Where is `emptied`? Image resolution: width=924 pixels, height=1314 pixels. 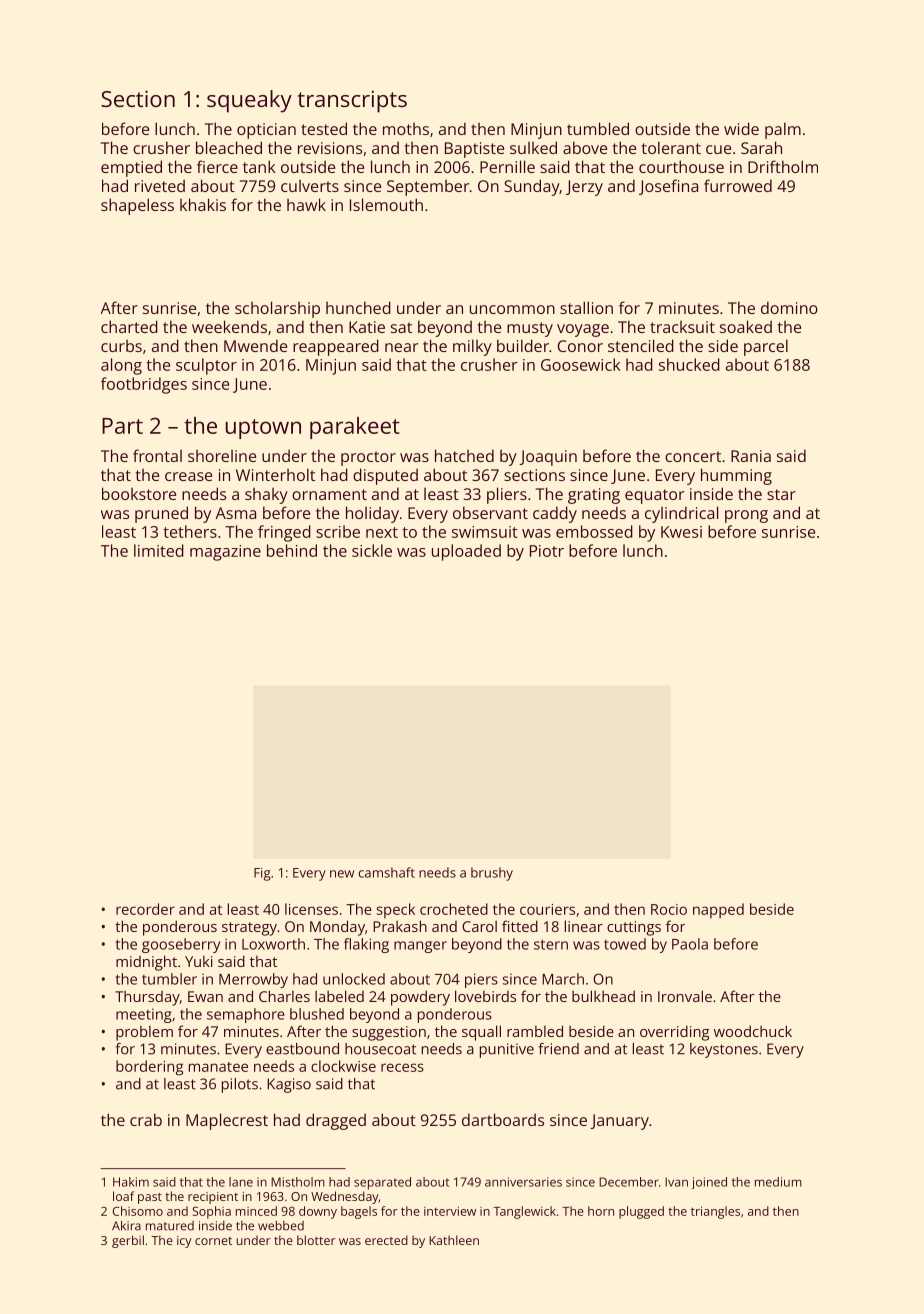
emptied is located at coordinates (131, 168).
